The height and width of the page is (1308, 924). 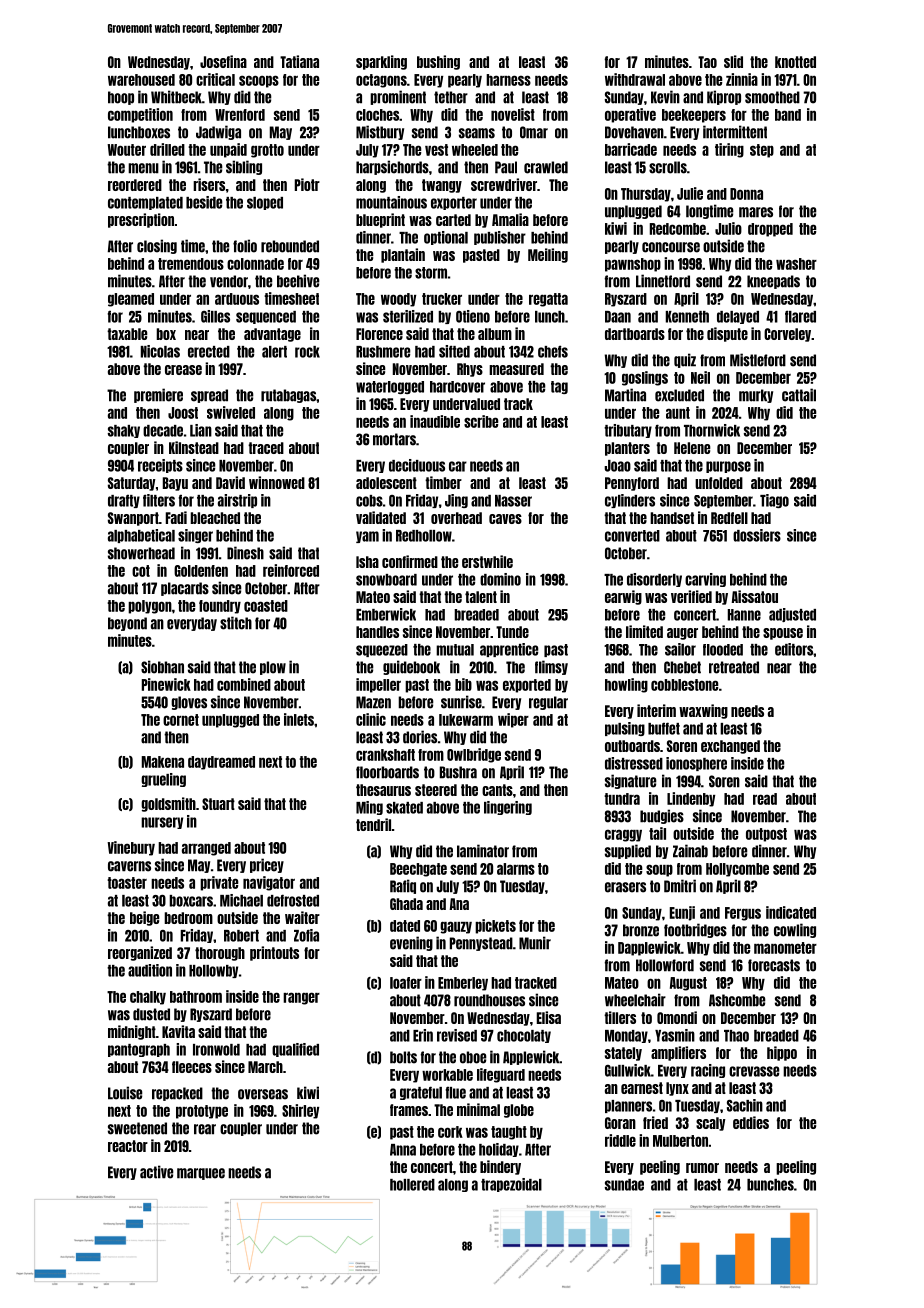 What do you see at coordinates (663, 281) in the page?
I see `Linnetford` at bounding box center [663, 281].
